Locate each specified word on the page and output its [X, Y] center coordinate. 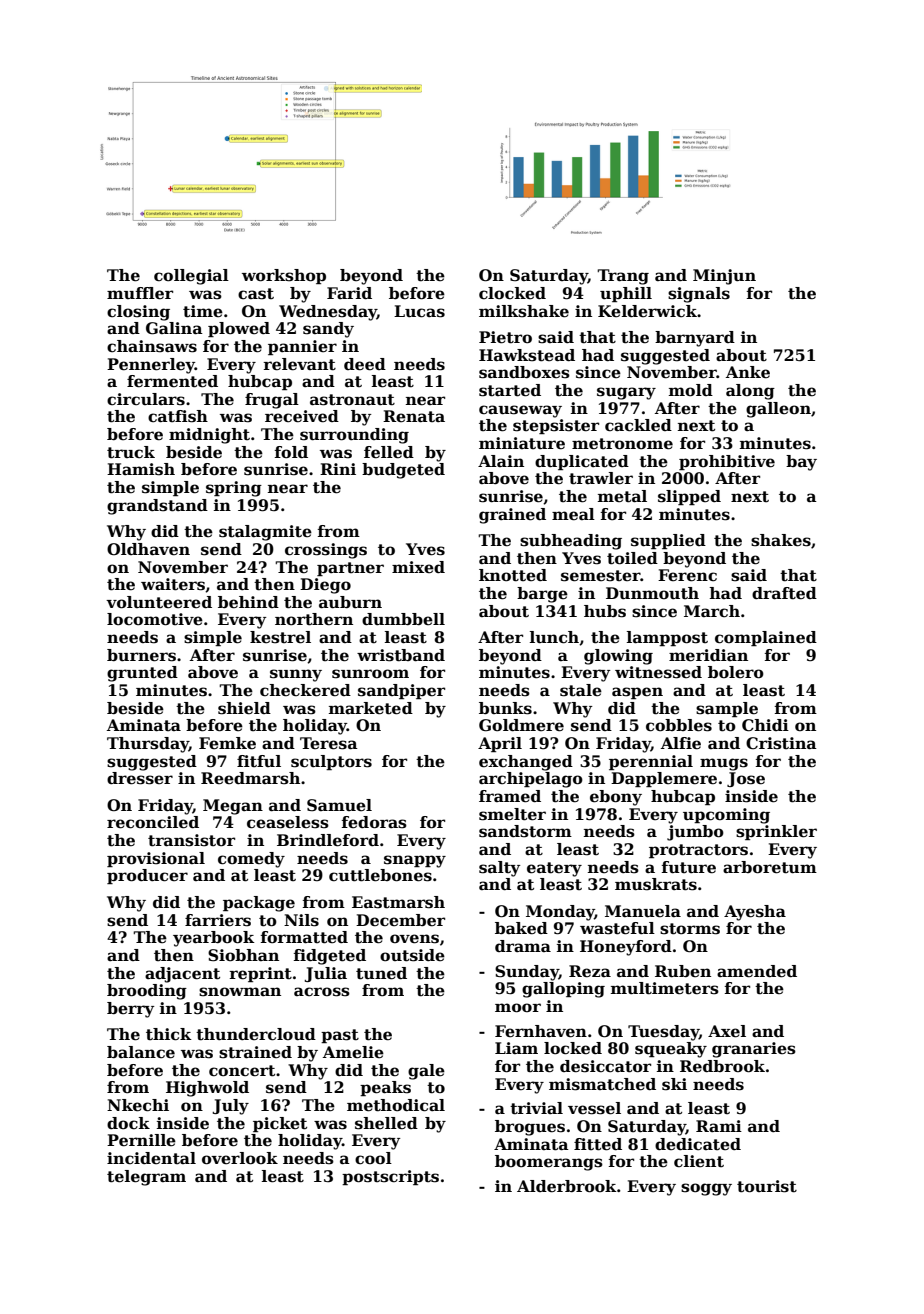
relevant [299, 364]
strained [255, 1052]
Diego [325, 586]
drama [523, 946]
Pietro [505, 337]
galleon [778, 410]
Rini [338, 469]
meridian [708, 655]
